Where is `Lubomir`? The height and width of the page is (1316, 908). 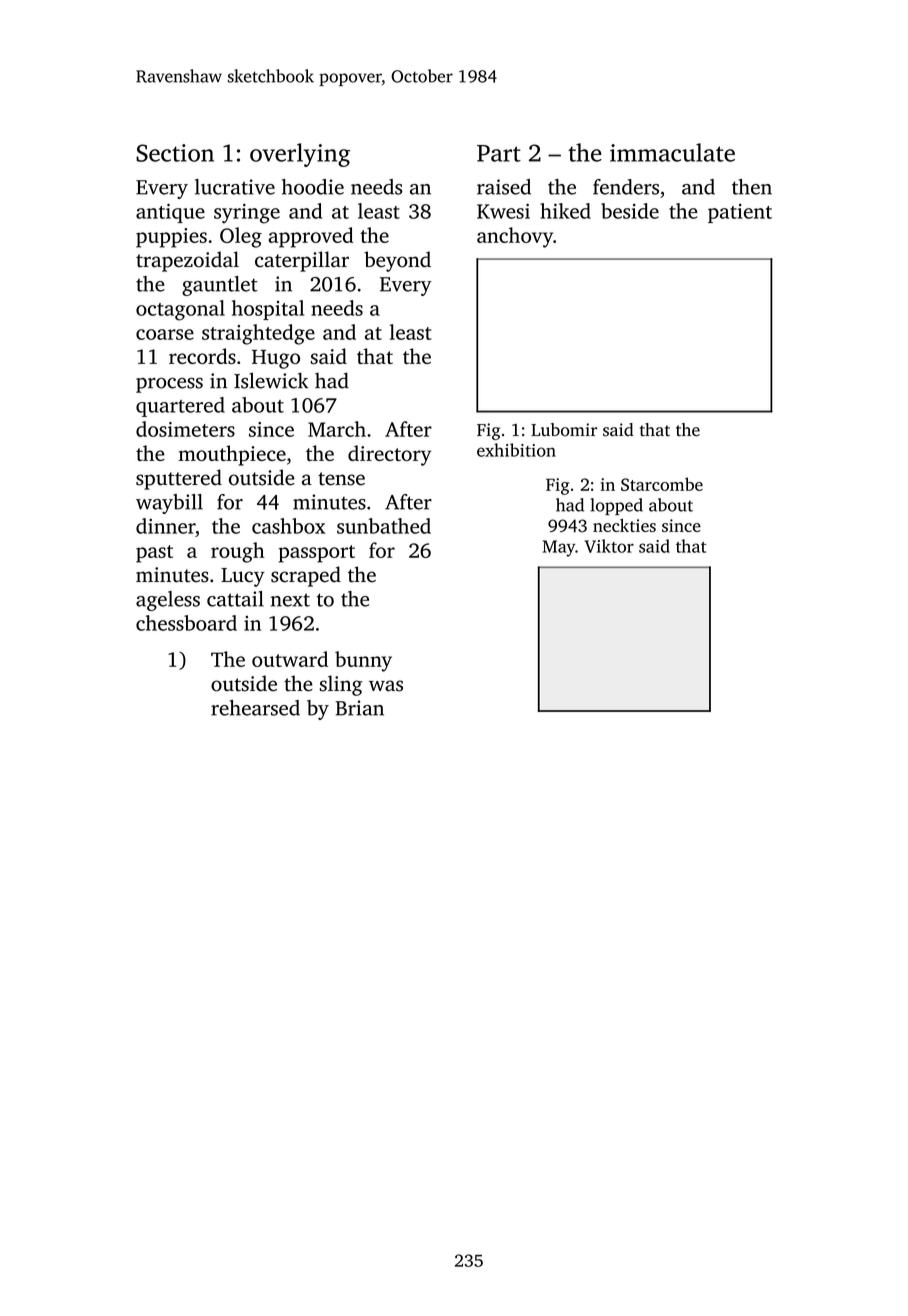 Lubomir is located at coordinates (564, 430).
